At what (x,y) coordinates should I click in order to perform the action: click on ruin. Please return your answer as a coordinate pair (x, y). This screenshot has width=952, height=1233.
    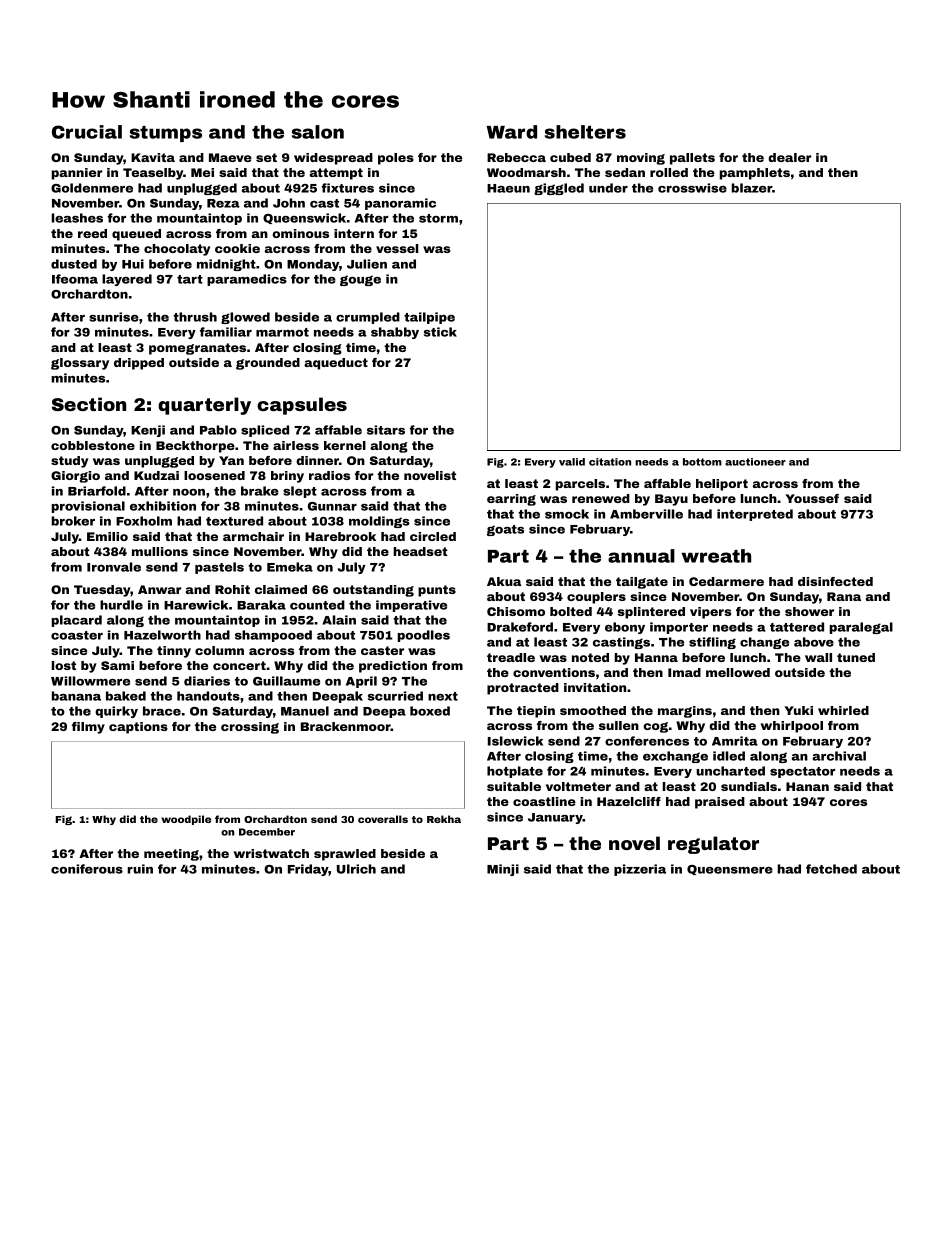
    Looking at the image, I should click on (140, 869).
